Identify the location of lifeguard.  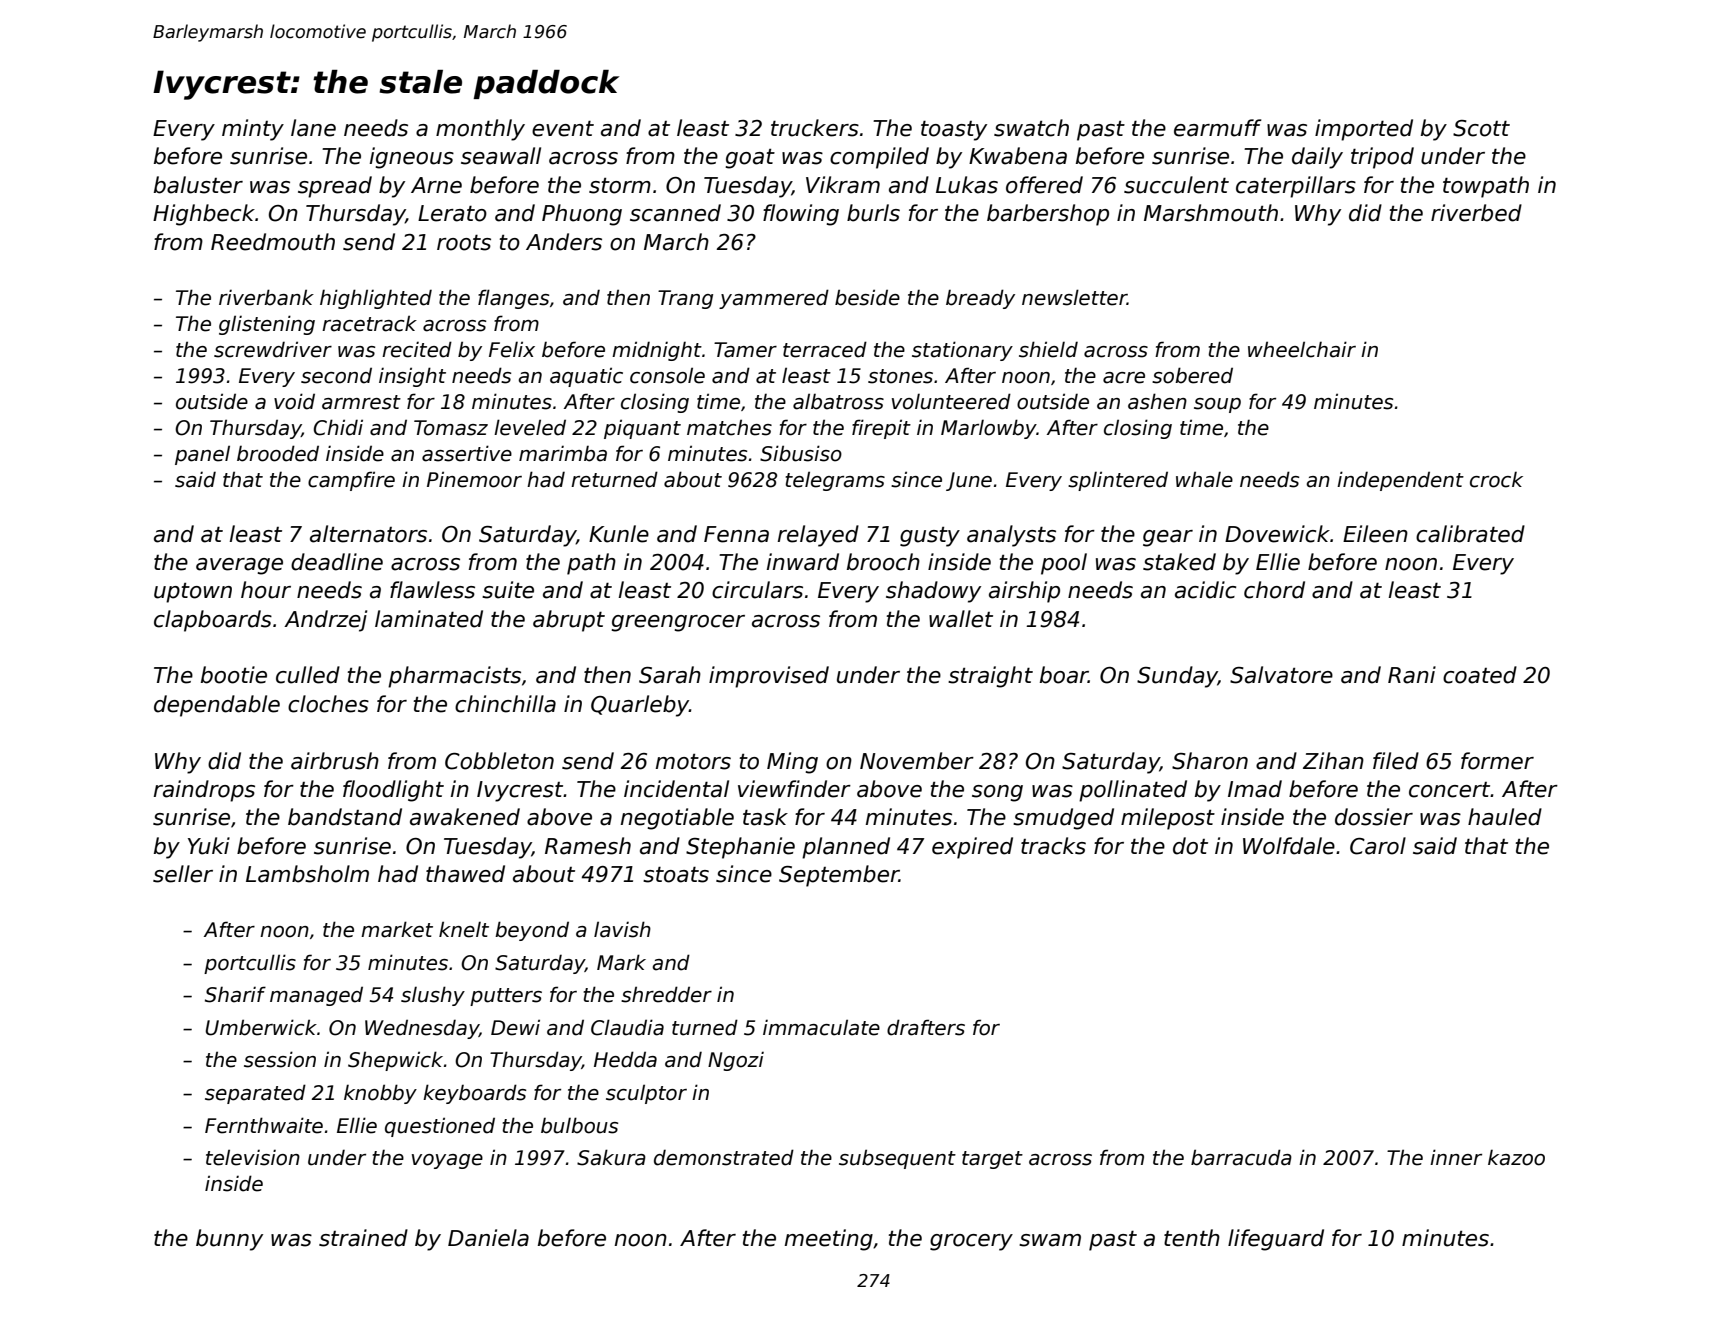
(1276, 1240).
